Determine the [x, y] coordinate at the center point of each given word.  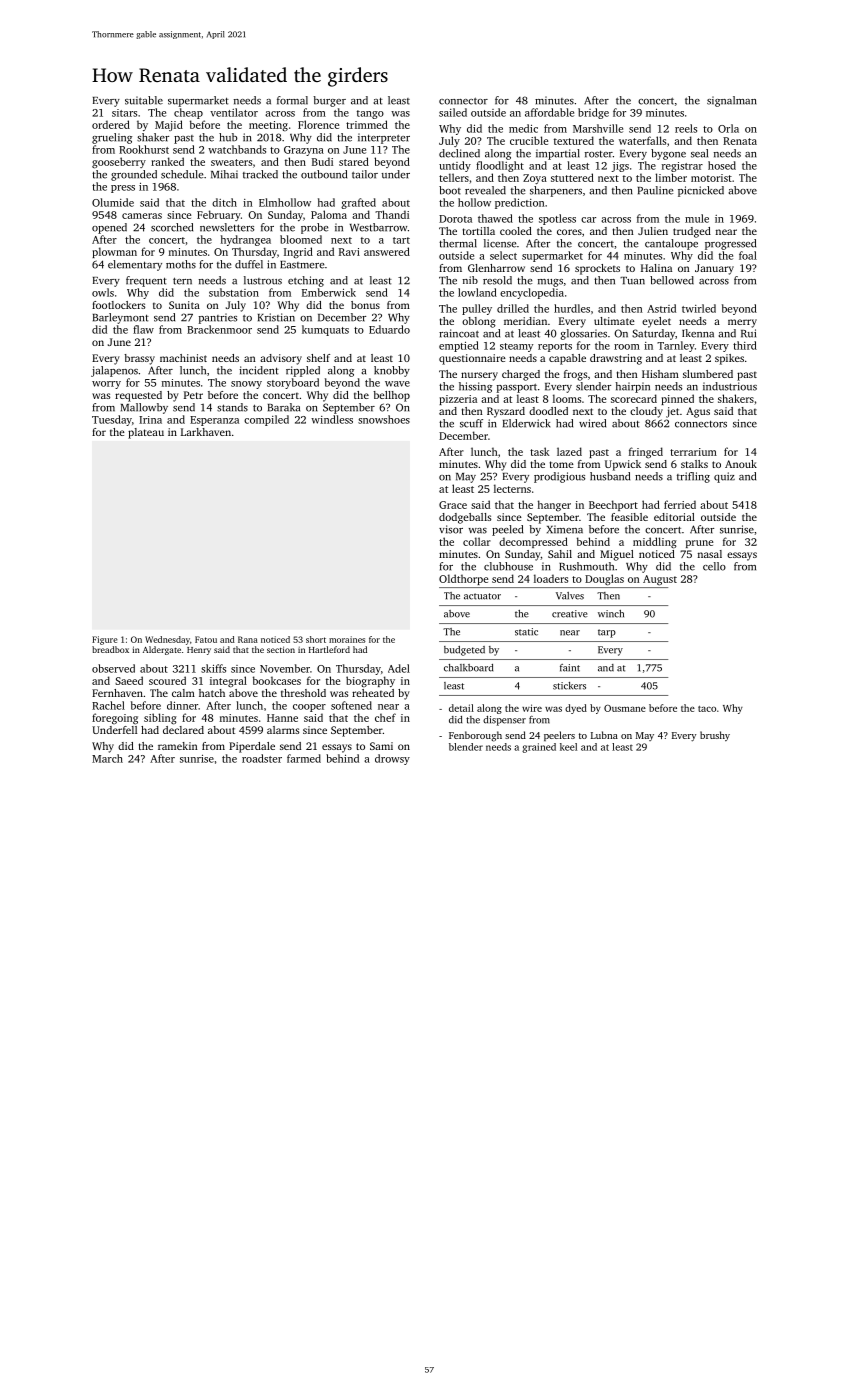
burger [329, 101]
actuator [482, 596]
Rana [248, 639]
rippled [303, 371]
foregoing [115, 719]
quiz [724, 477]
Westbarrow [378, 227]
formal [292, 100]
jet [672, 412]
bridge [593, 113]
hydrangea [246, 240]
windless [332, 419]
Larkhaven [206, 432]
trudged [692, 232]
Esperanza [214, 421]
